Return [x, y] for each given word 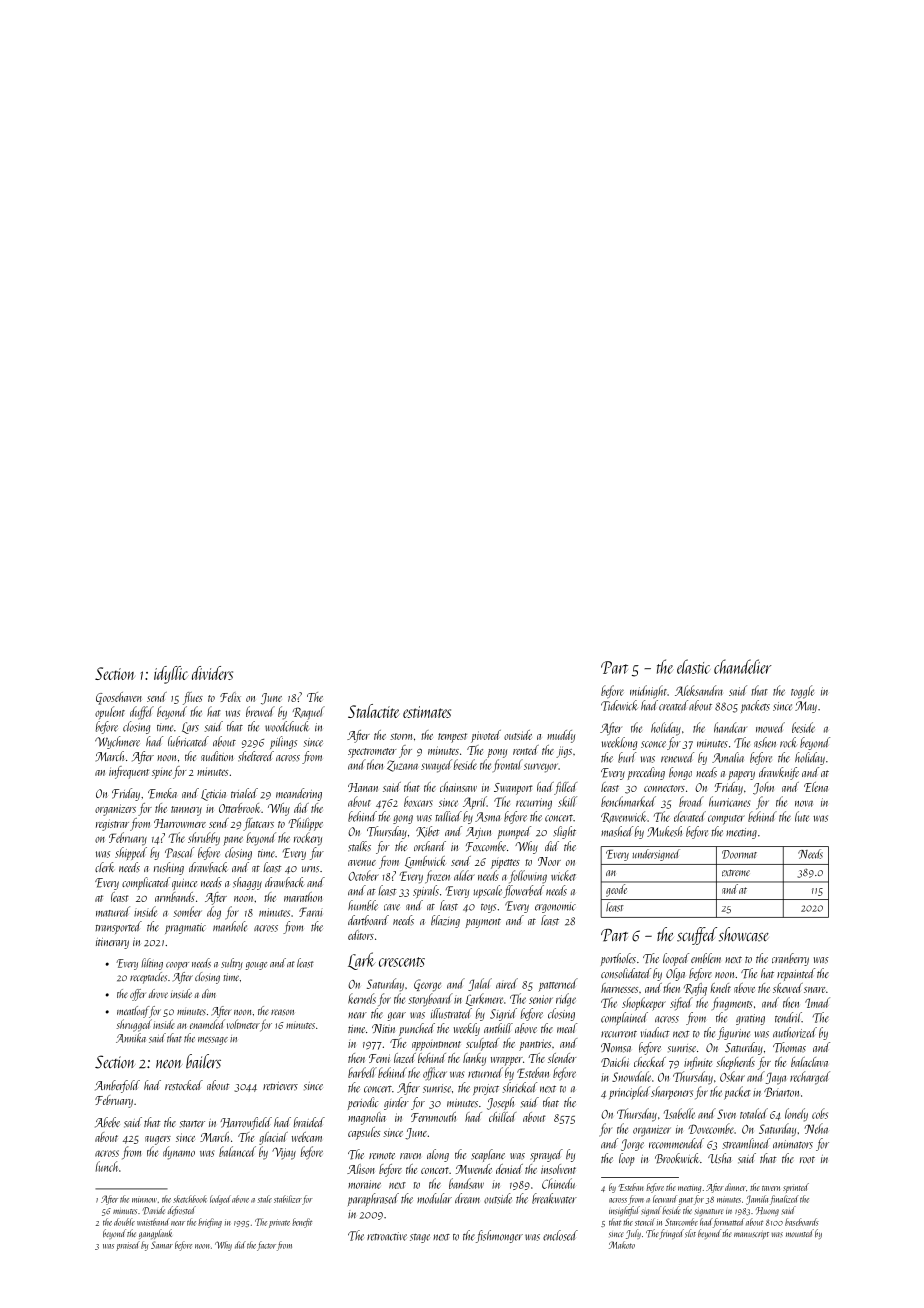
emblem [706, 958]
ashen [765, 742]
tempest [452, 738]
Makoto [622, 1245]
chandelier [743, 666]
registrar [112, 825]
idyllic [171, 675]
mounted [800, 1233]
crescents [402, 962]
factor [266, 1246]
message [213, 1041]
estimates [427, 712]
